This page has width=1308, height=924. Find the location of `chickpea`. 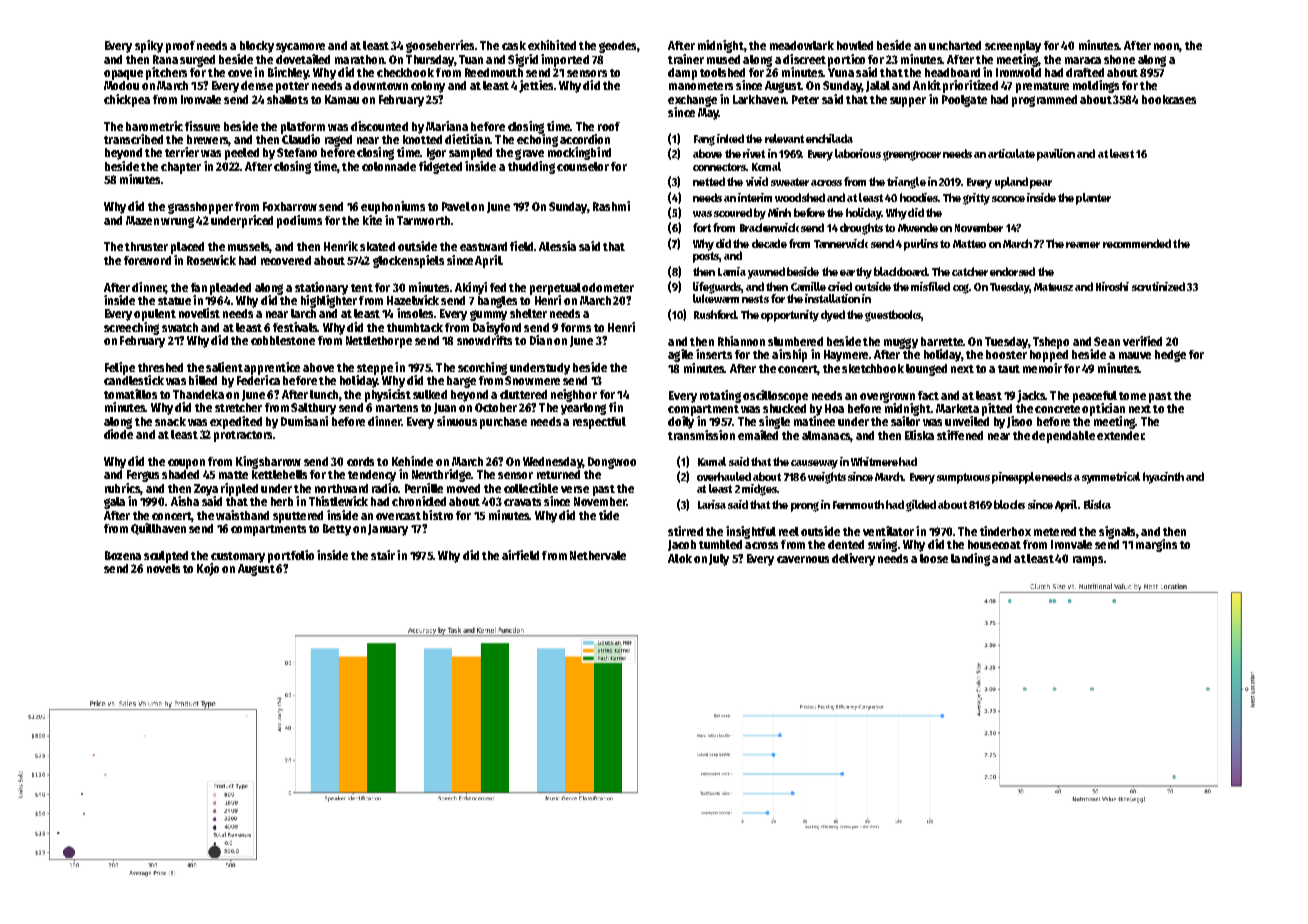

chickpea is located at coordinates (127, 100).
